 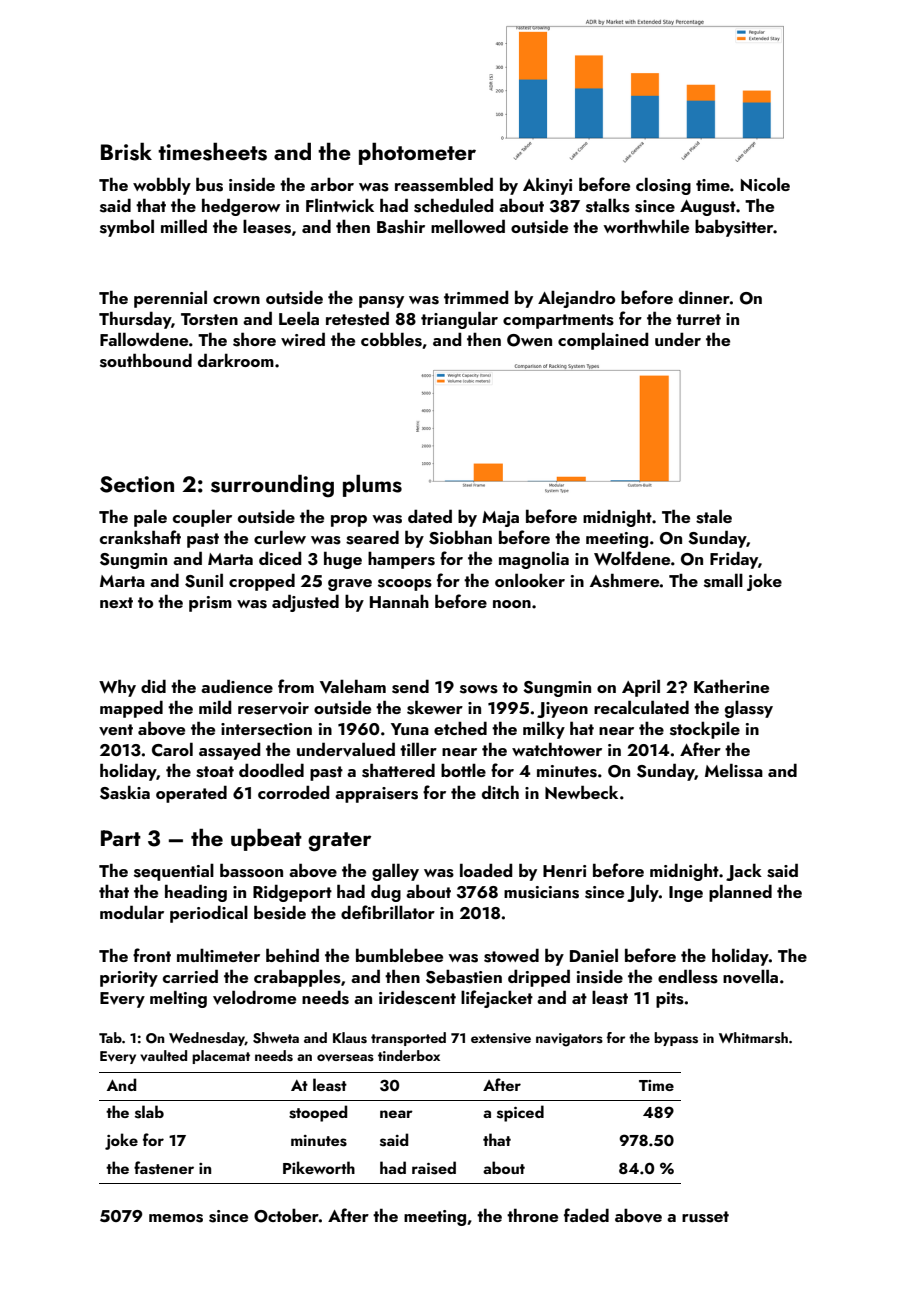 What do you see at coordinates (116, 730) in the page?
I see `vent` at bounding box center [116, 730].
